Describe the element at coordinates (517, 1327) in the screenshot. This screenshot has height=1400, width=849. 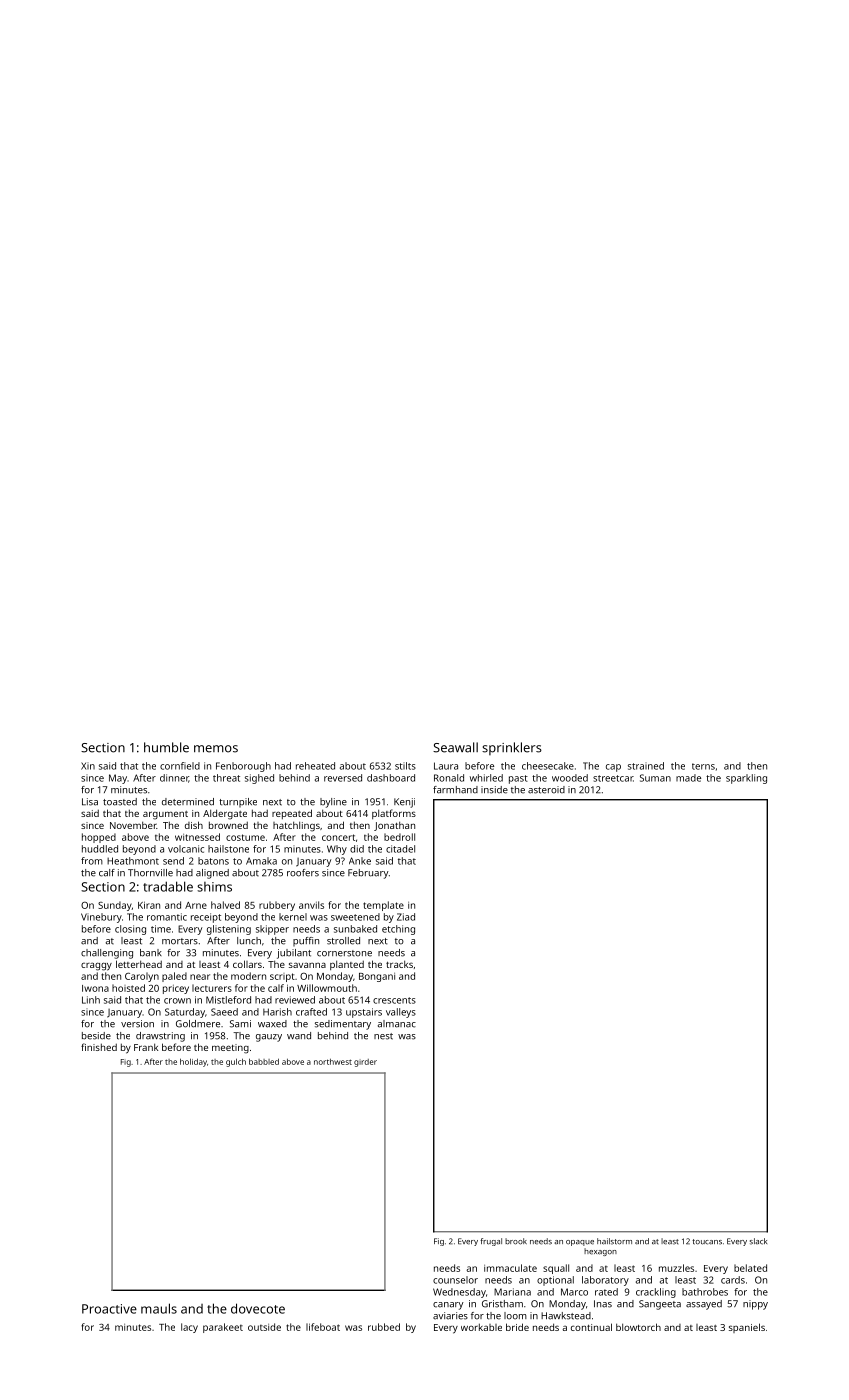
I see `bride` at that location.
